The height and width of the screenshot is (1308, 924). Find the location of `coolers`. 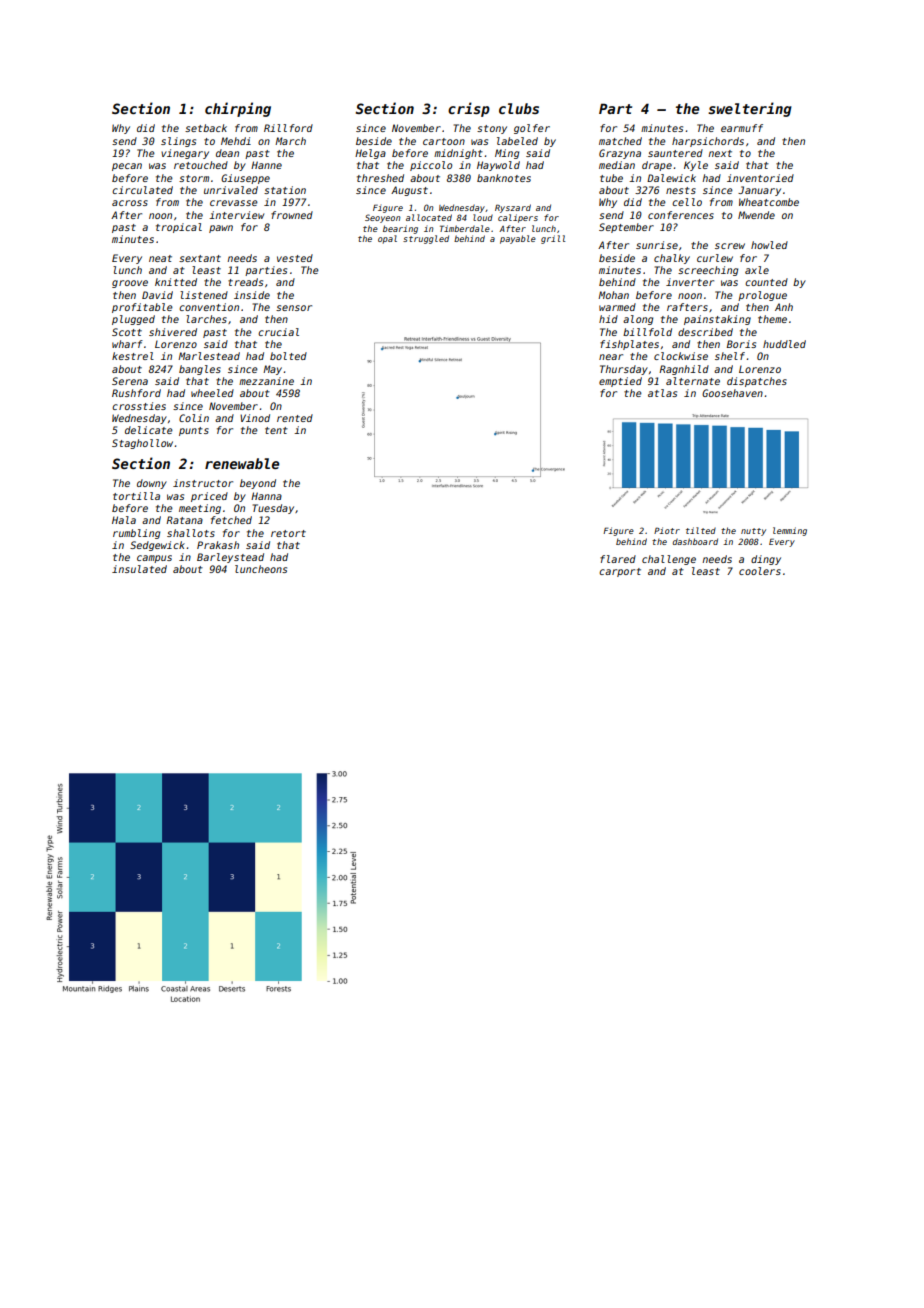

coolers is located at coordinates (760, 571).
